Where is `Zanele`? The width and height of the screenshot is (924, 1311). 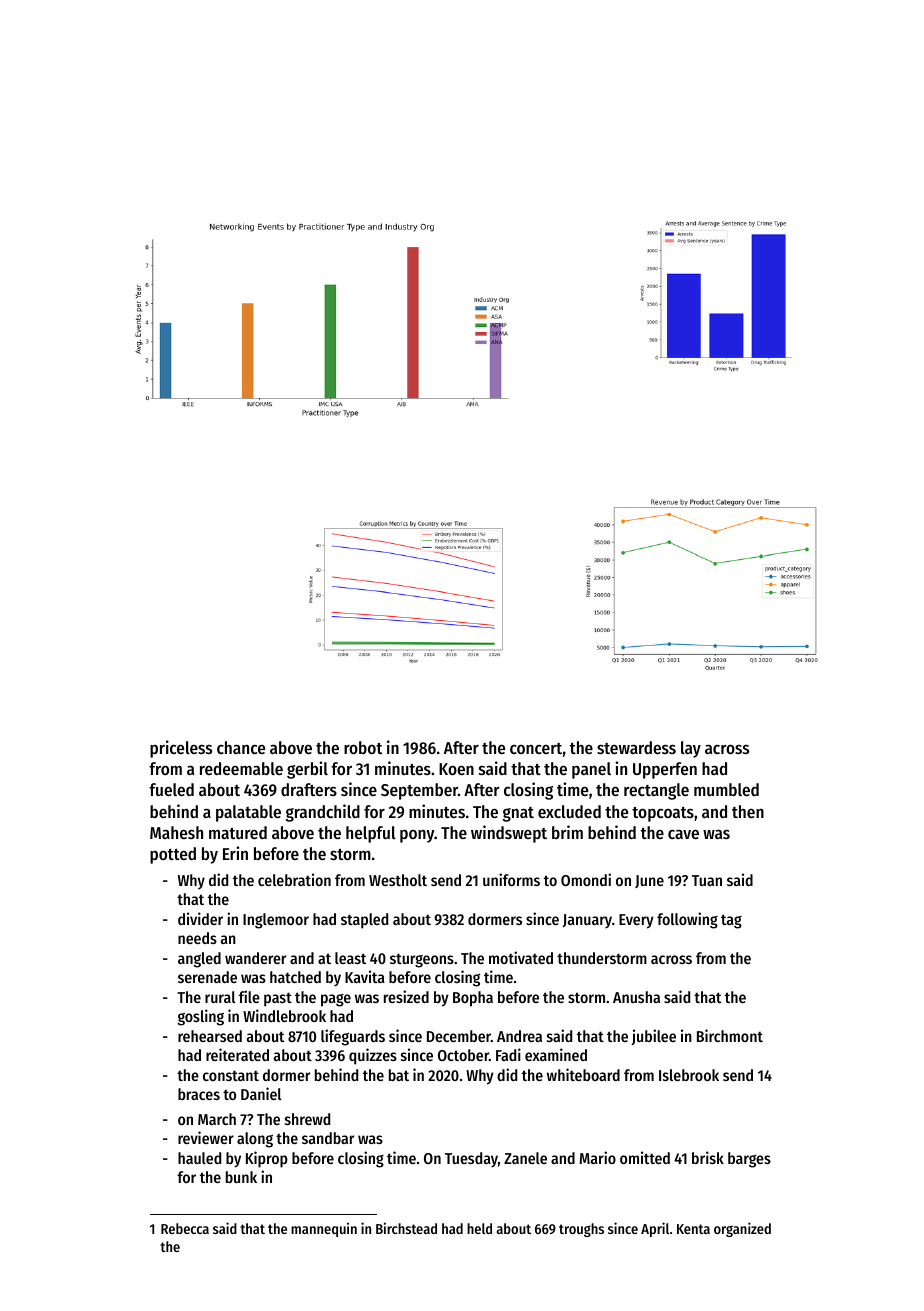 Zanele is located at coordinates (525, 1158).
